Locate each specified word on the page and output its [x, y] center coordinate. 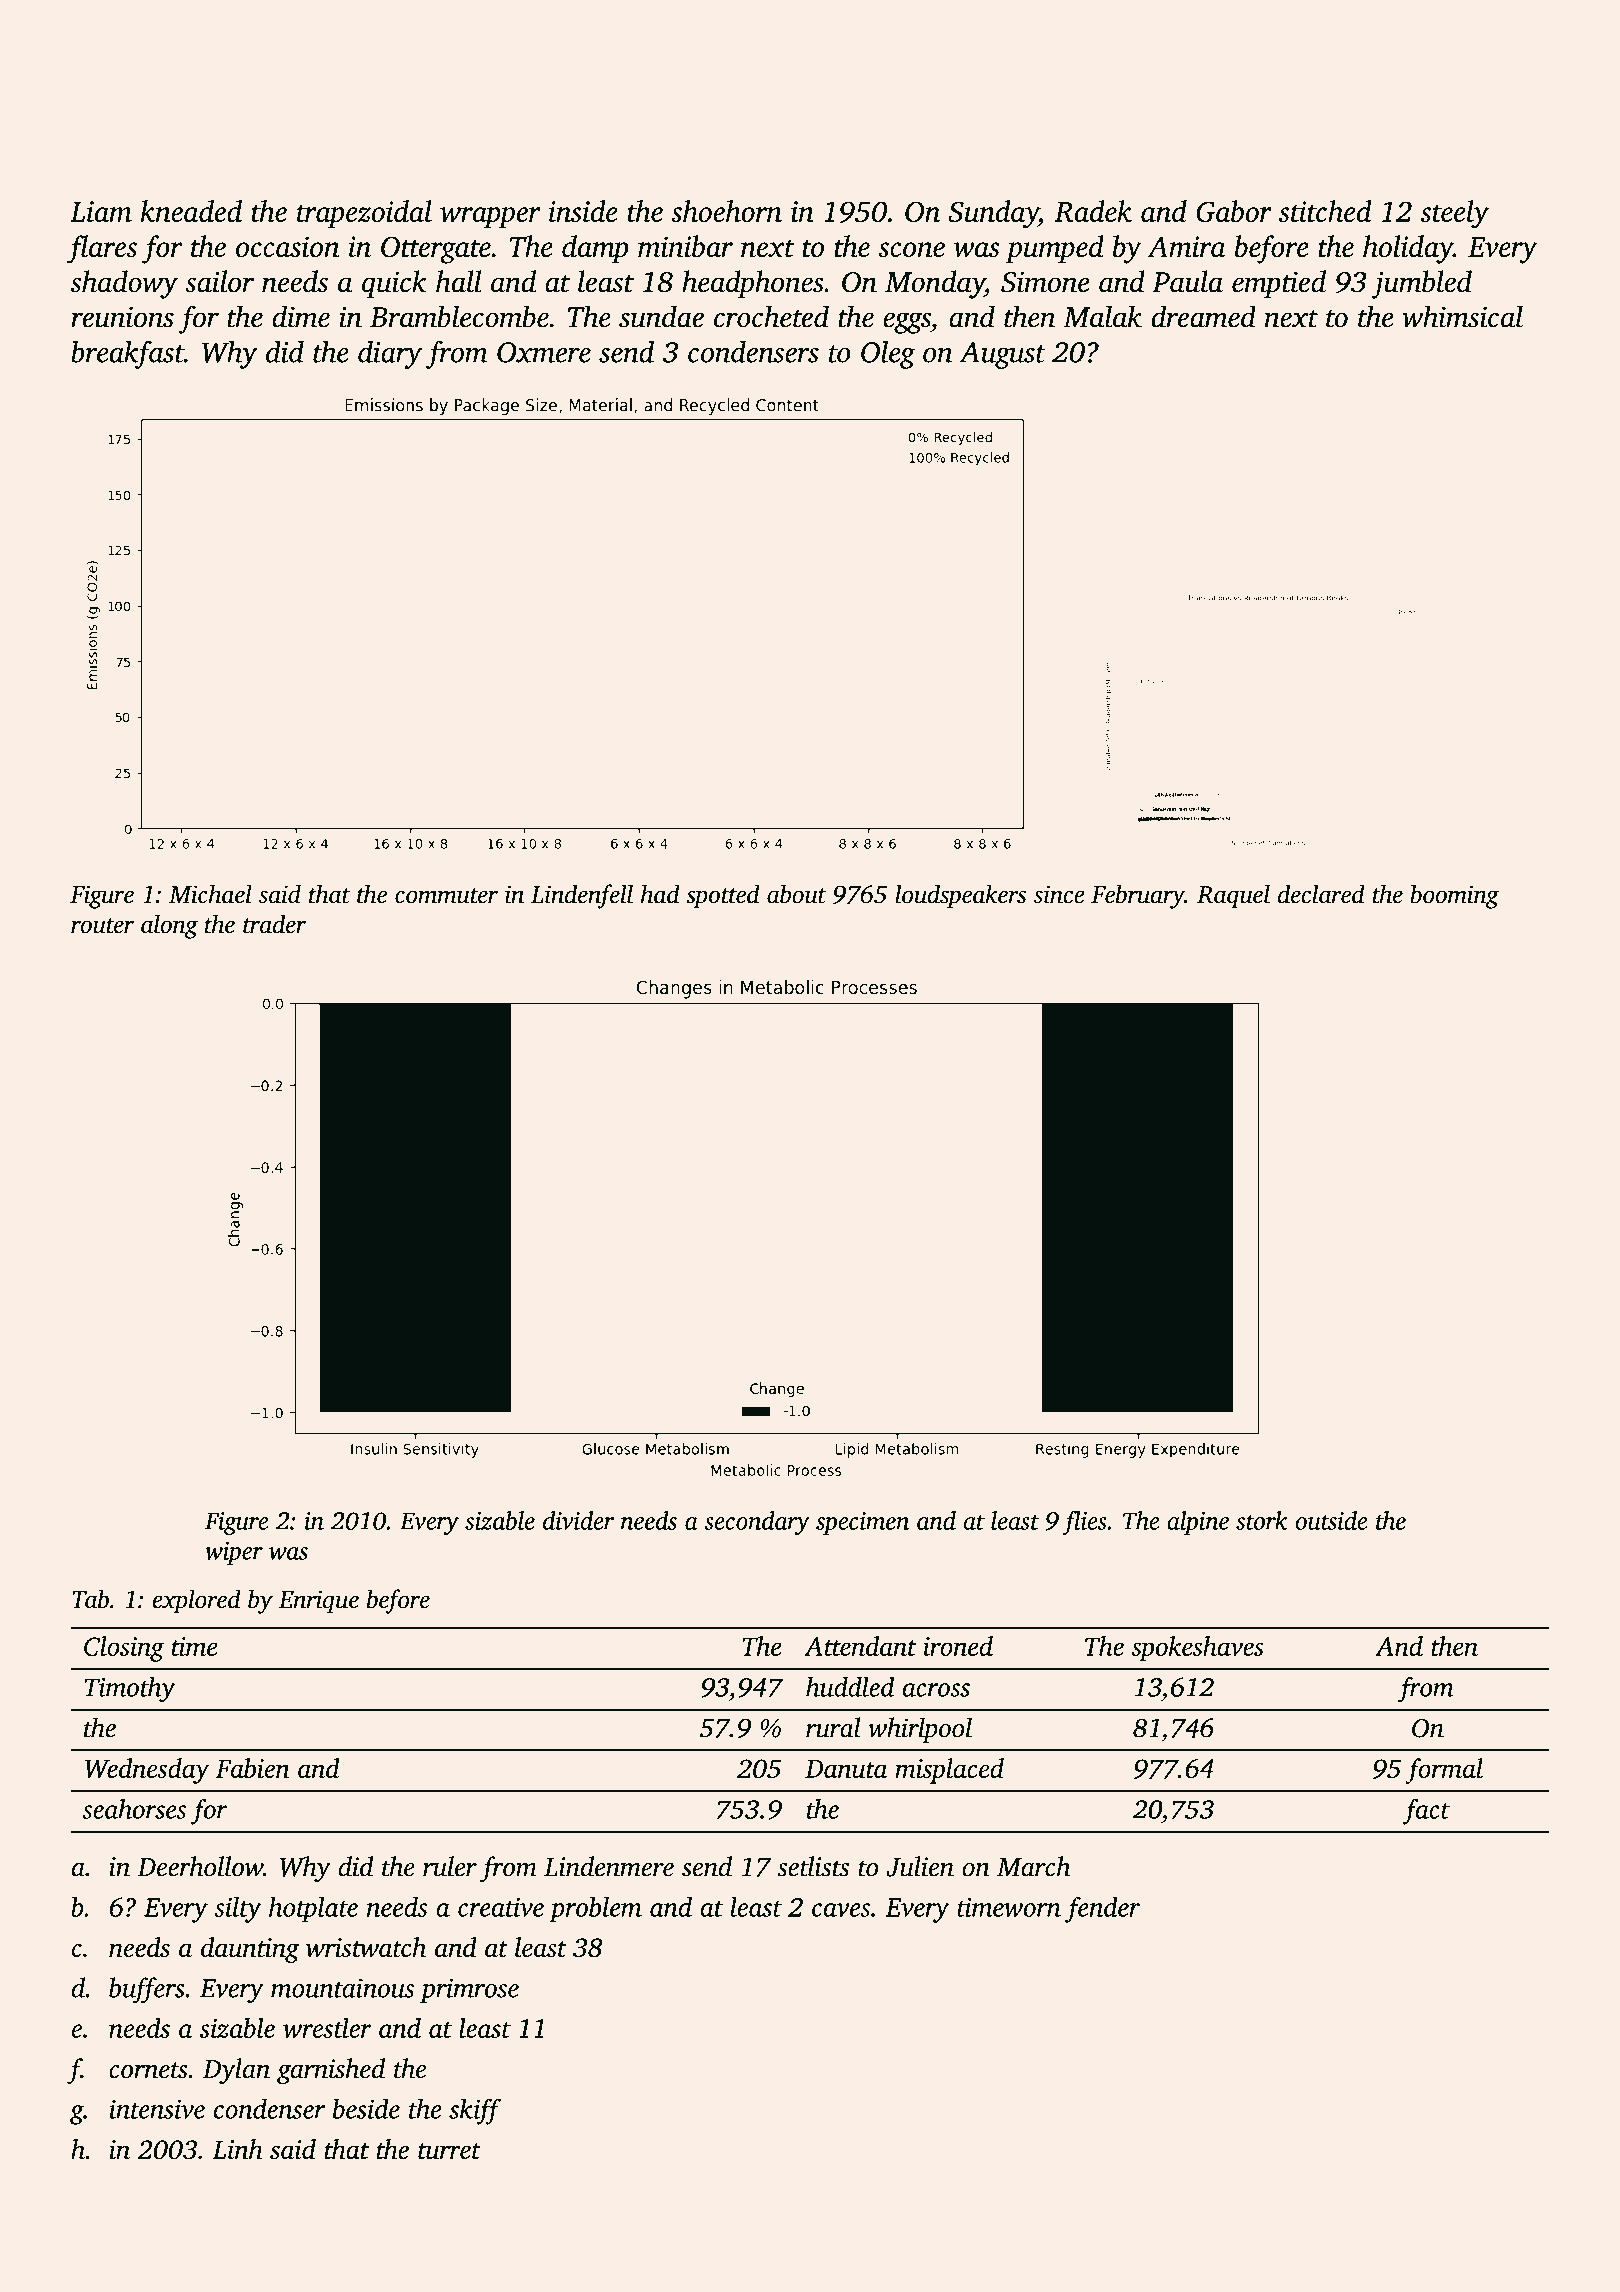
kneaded [191, 211]
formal [1444, 1771]
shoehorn [726, 211]
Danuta [846, 1769]
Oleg [888, 354]
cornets [148, 2070]
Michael [210, 894]
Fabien [253, 1768]
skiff [475, 2111]
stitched [1325, 211]
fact [1426, 1812]
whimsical [1462, 316]
